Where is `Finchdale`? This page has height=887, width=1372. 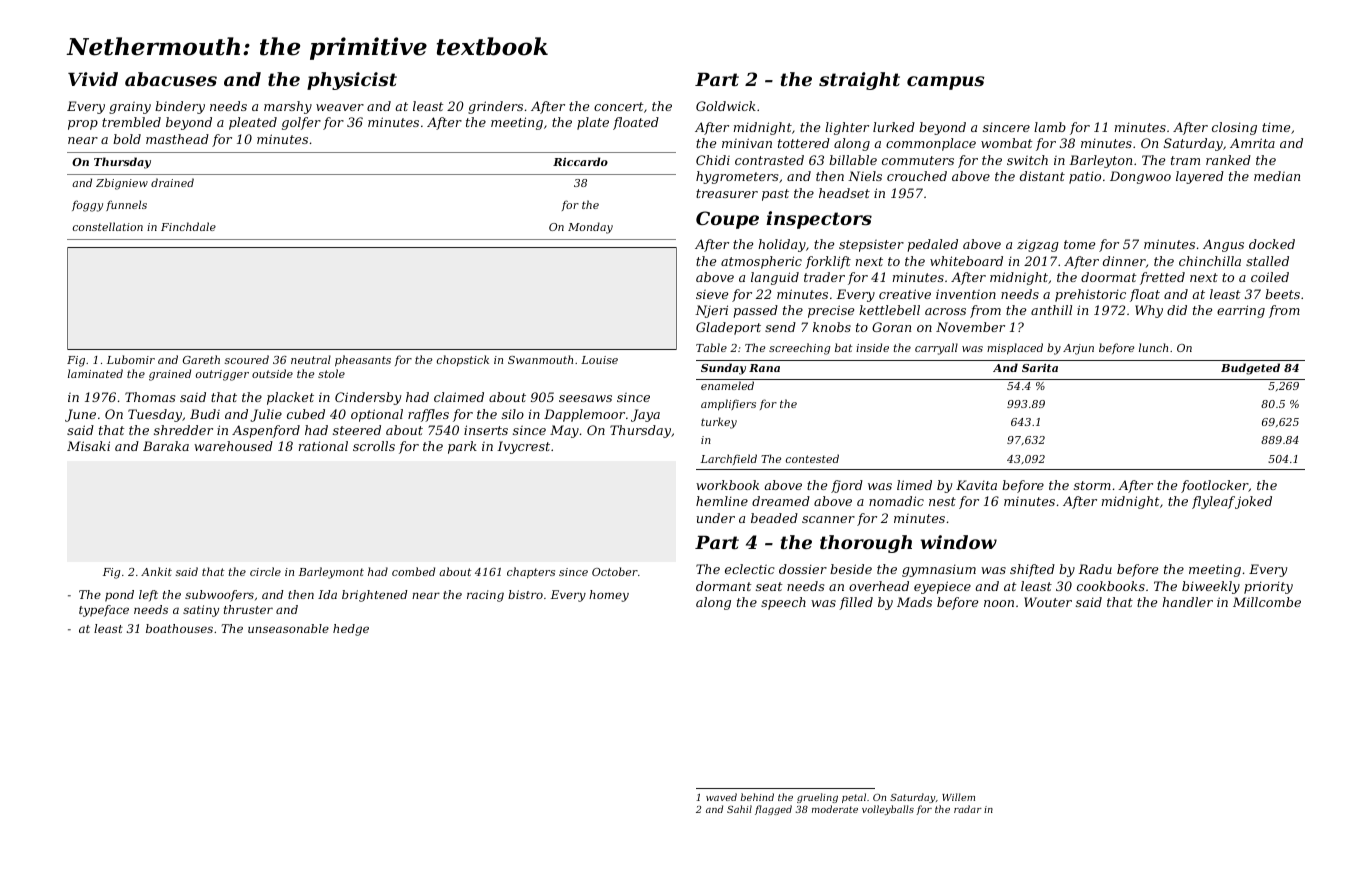 Finchdale is located at coordinates (188, 226).
